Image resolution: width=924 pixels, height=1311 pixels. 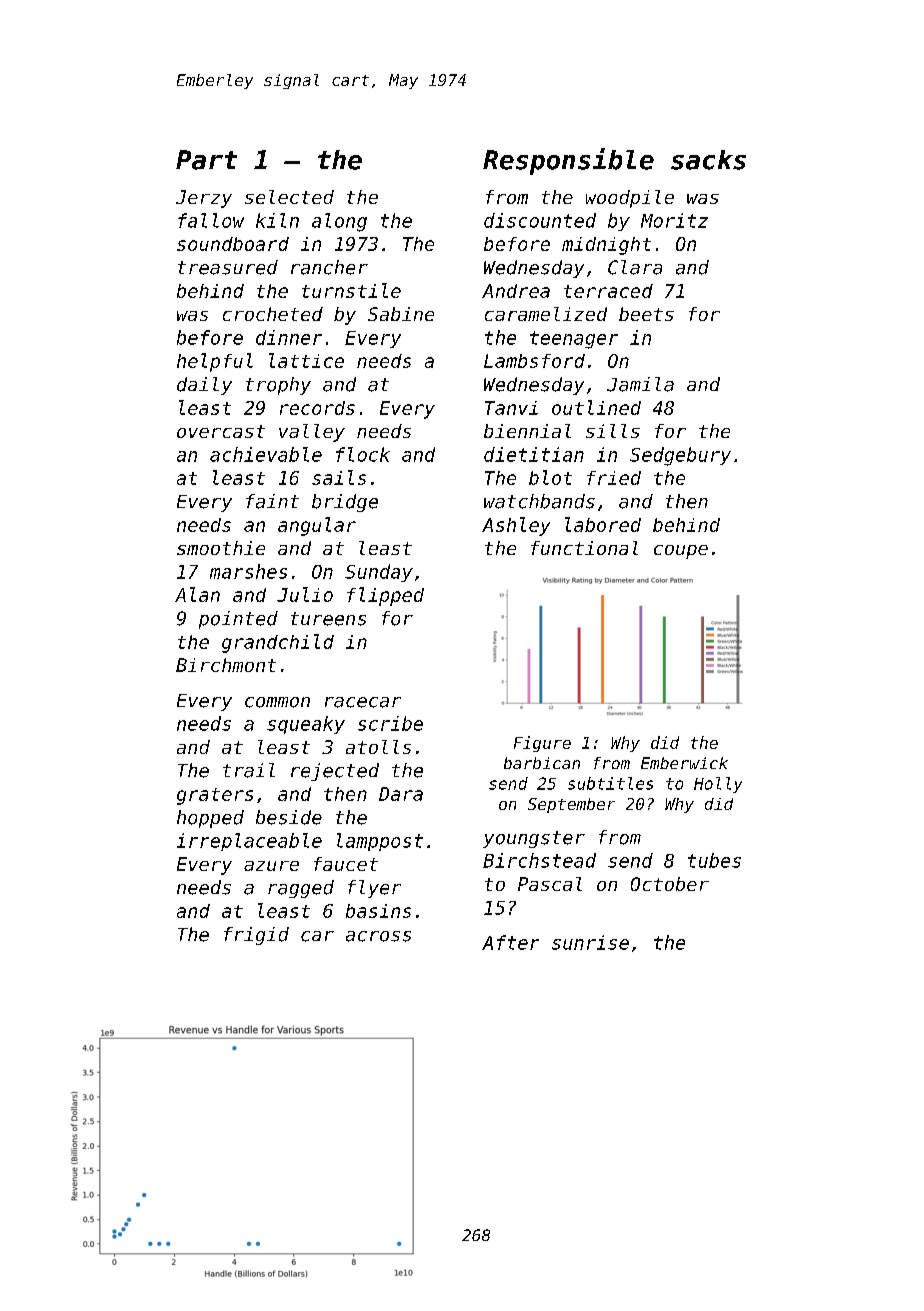 I want to click on After, so click(x=510, y=942).
